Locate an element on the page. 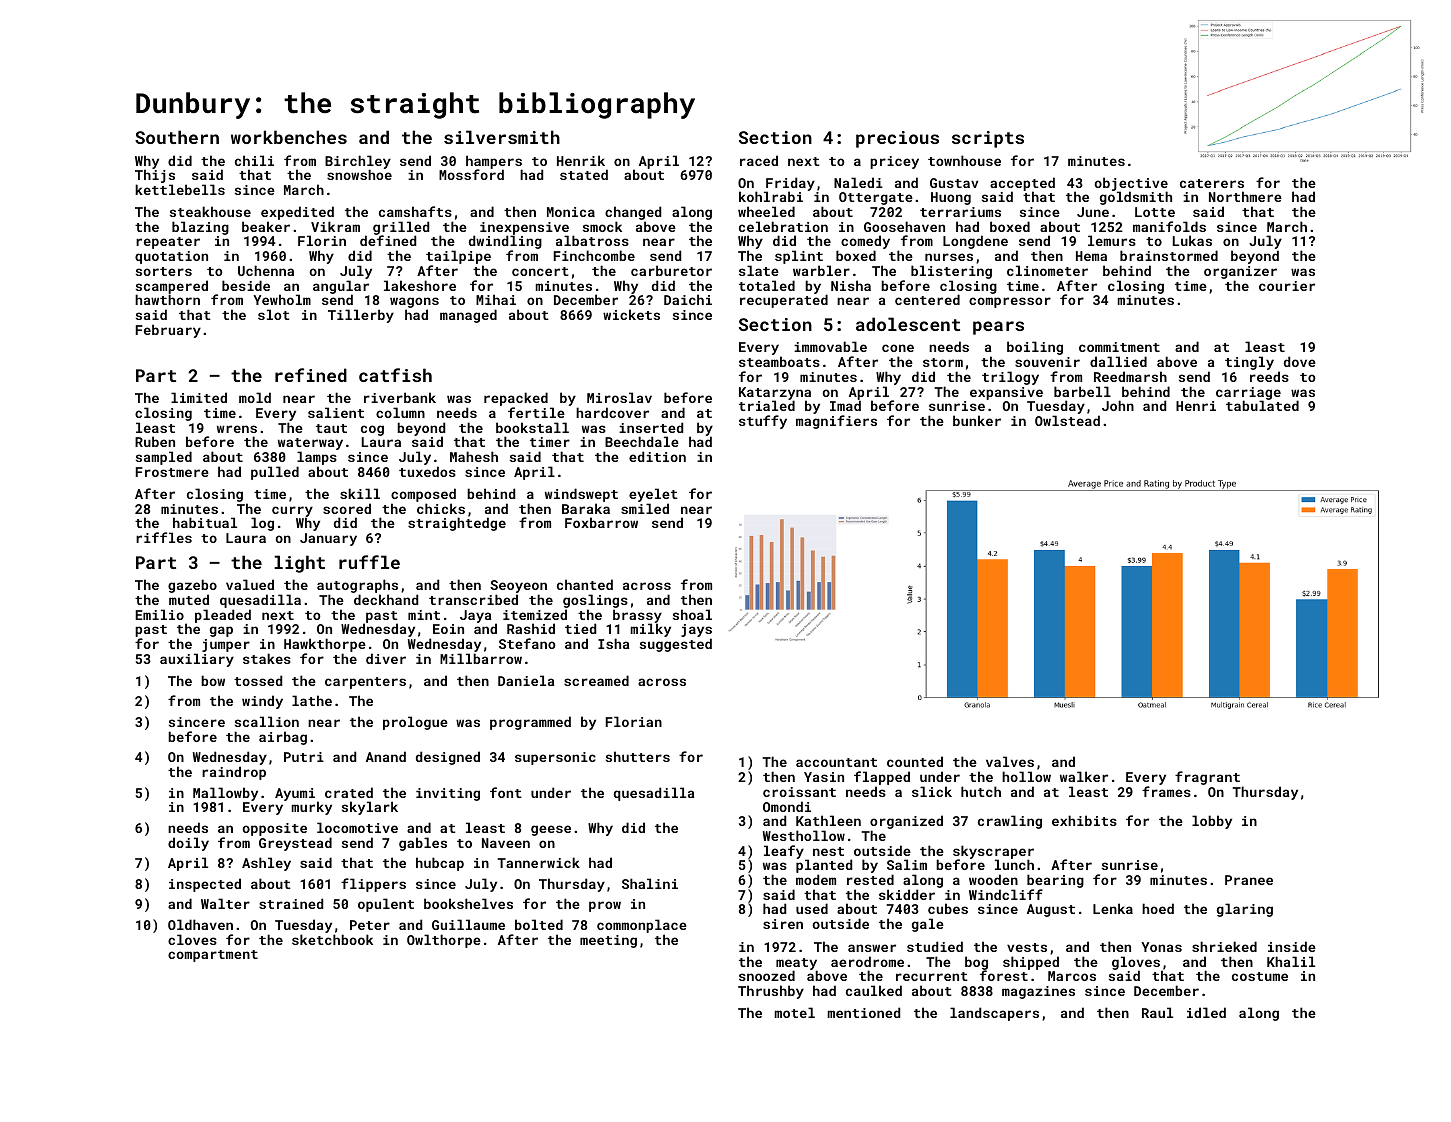 The height and width of the image is (1122, 1451). tuxedos is located at coordinates (427, 471).
